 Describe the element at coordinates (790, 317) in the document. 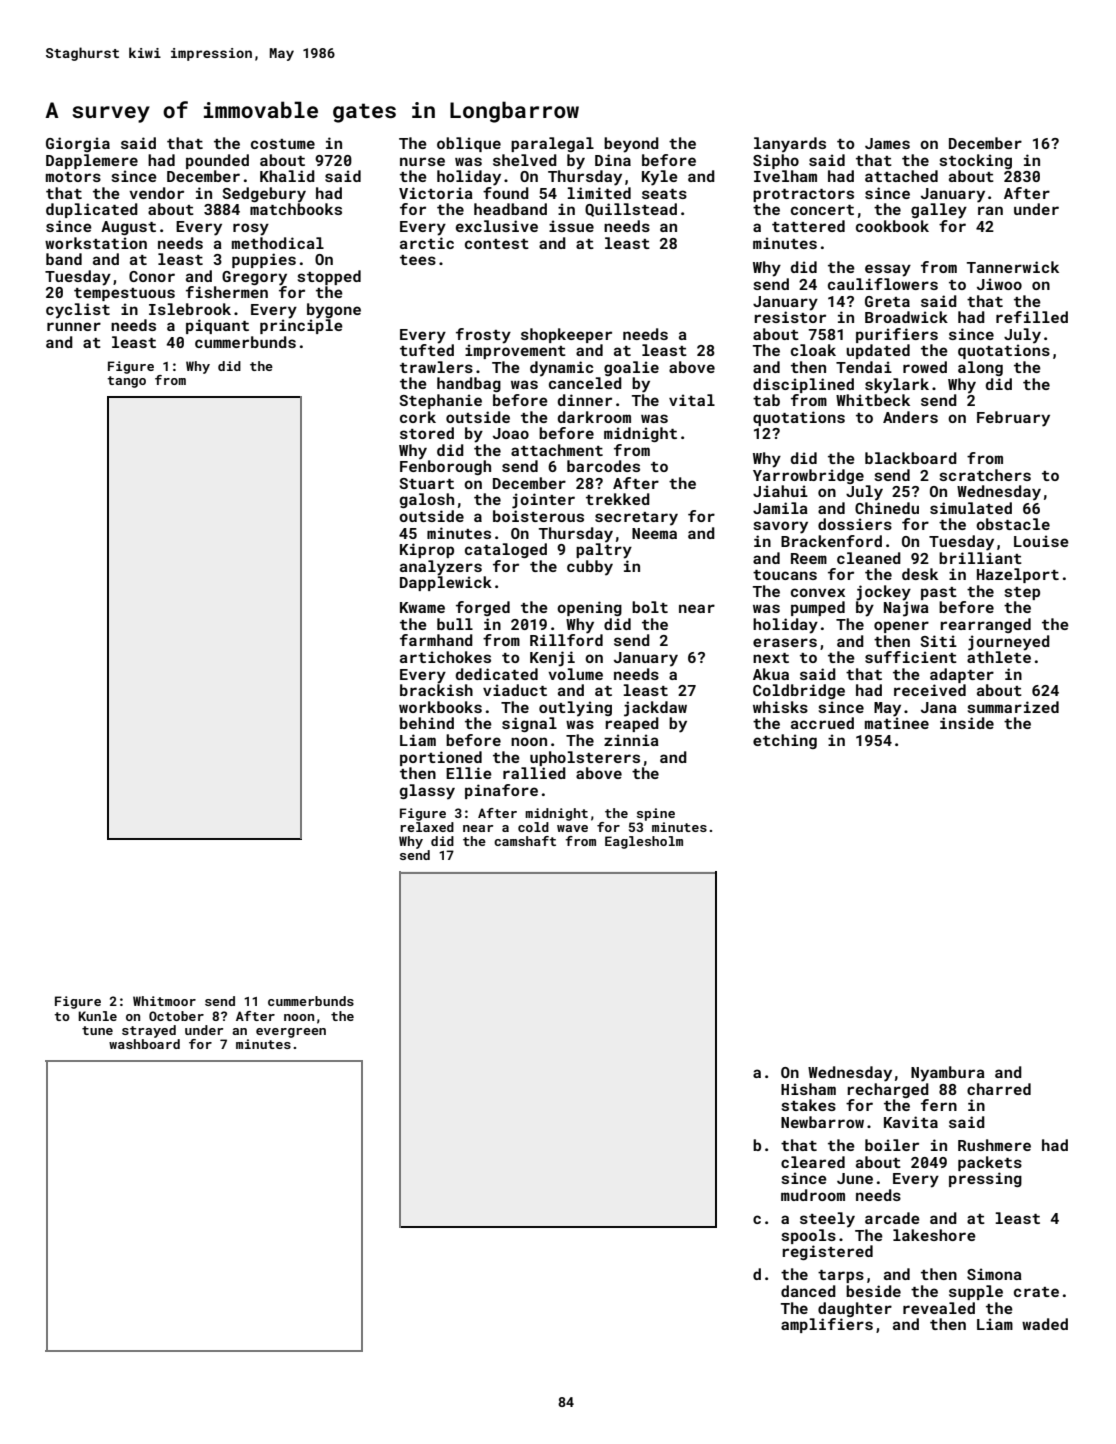

I see `resistor` at that location.
